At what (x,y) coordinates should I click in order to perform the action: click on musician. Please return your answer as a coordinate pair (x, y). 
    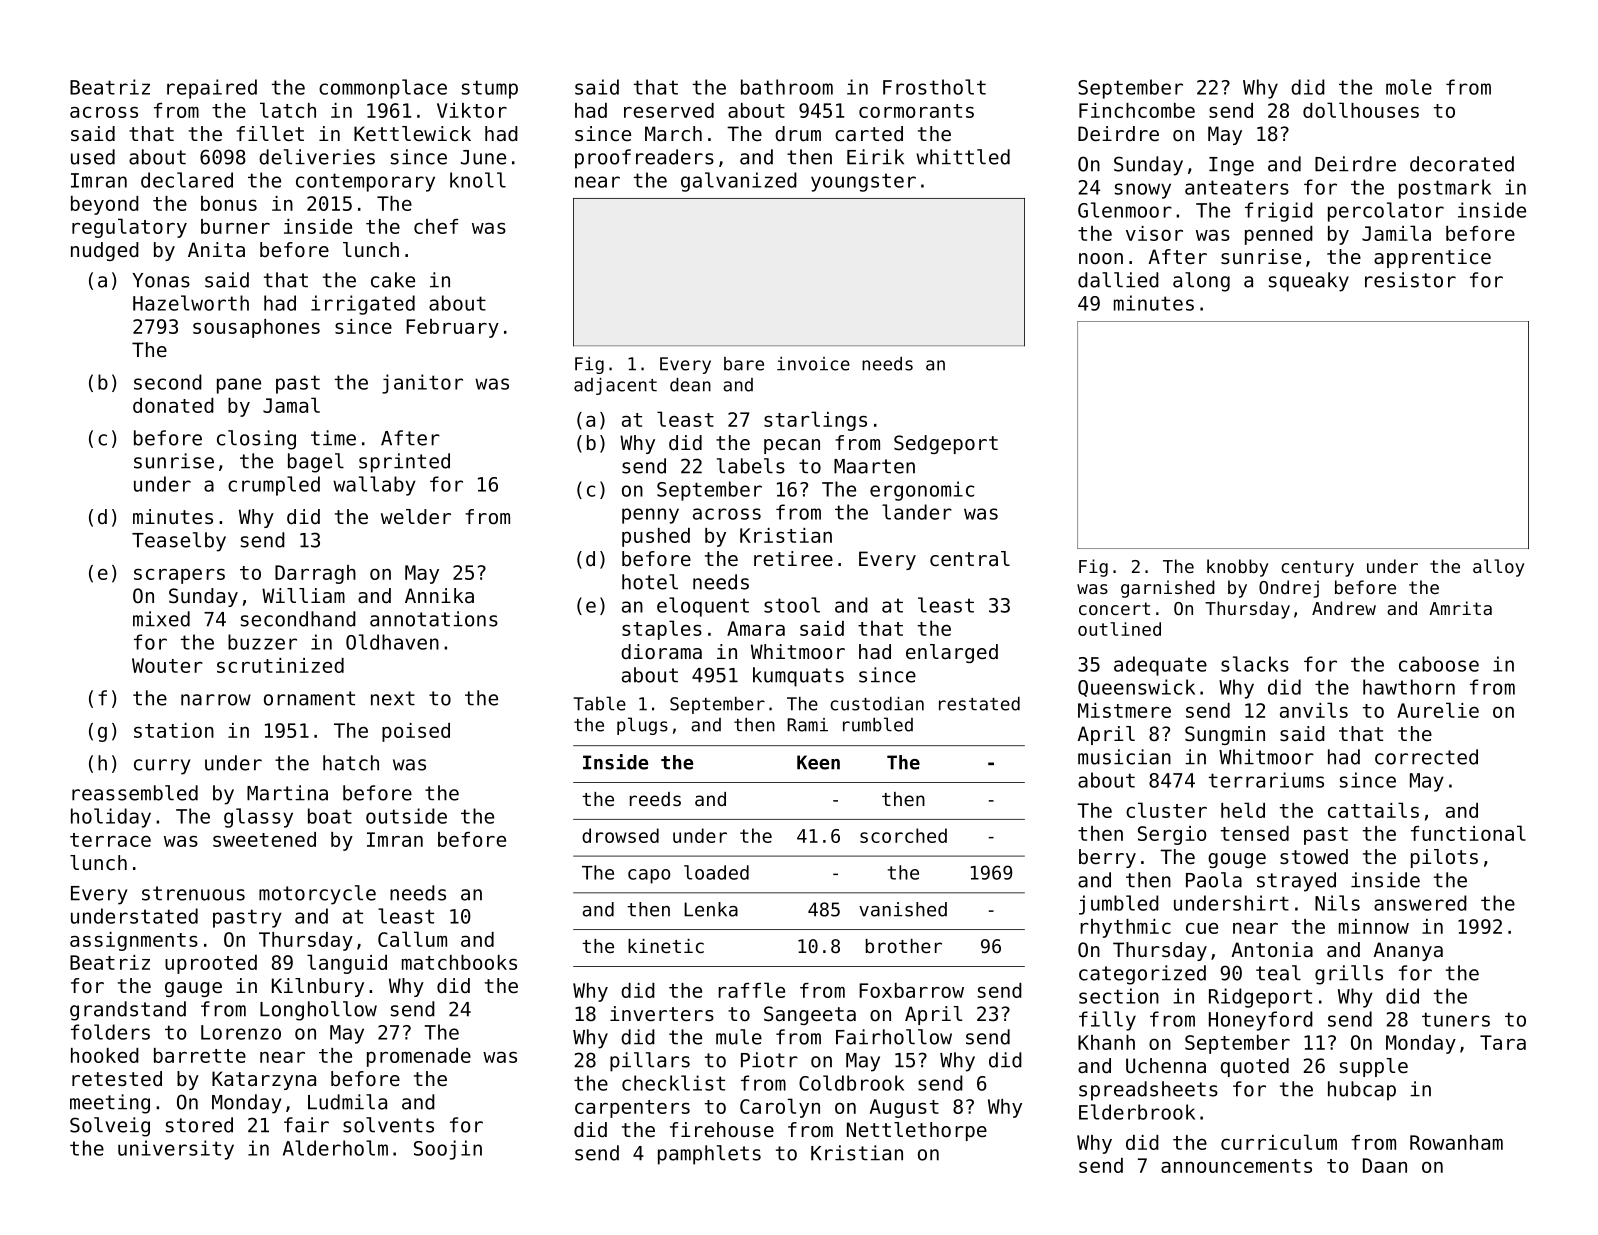
    Looking at the image, I should click on (1124, 757).
